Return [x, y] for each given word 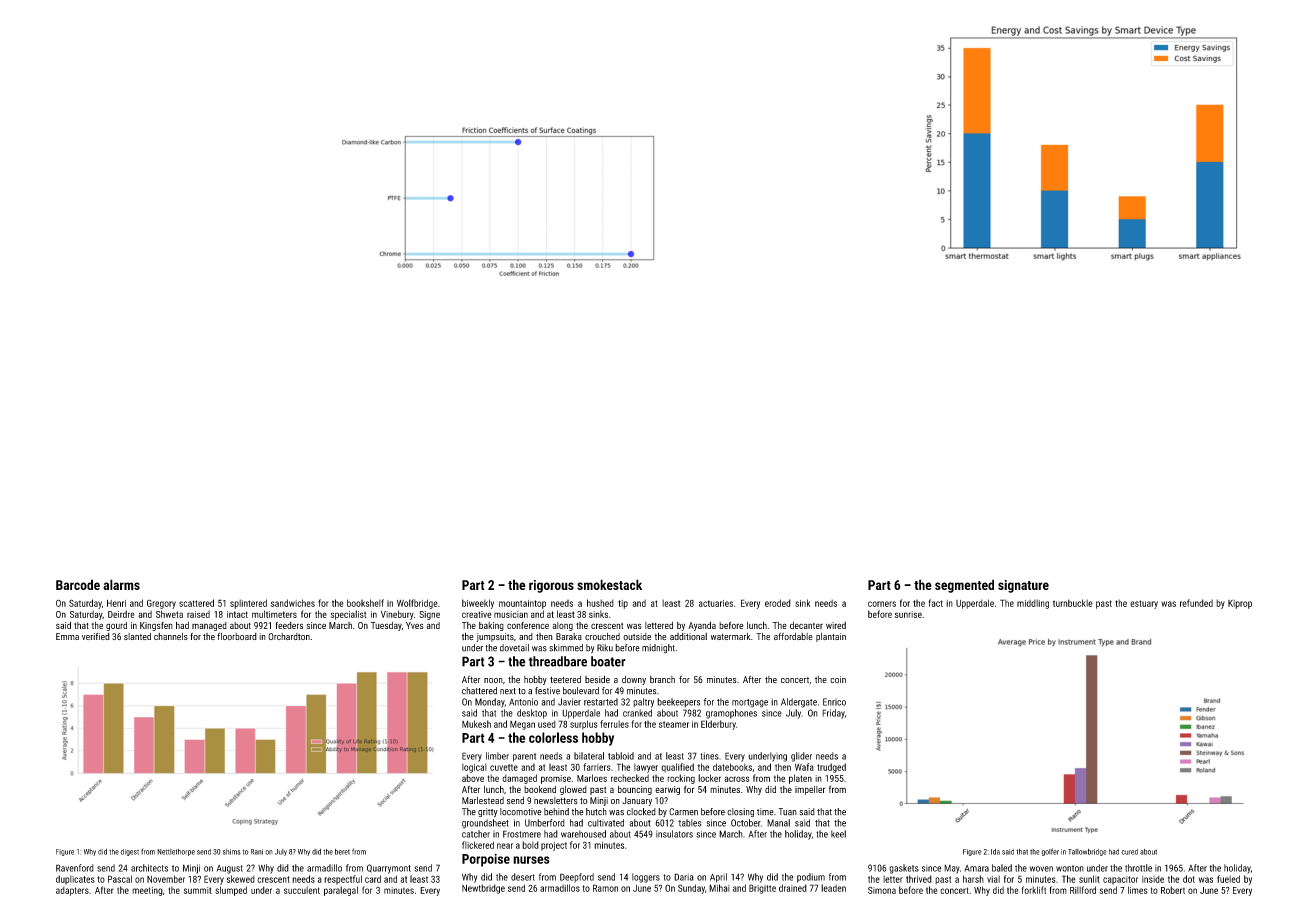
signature [1023, 586]
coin [838, 679]
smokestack [609, 584]
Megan [522, 725]
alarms [121, 584]
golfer [1050, 852]
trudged [831, 768]
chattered [479, 691]
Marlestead [483, 801]
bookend [540, 789]
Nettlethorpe [176, 852]
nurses [531, 860]
